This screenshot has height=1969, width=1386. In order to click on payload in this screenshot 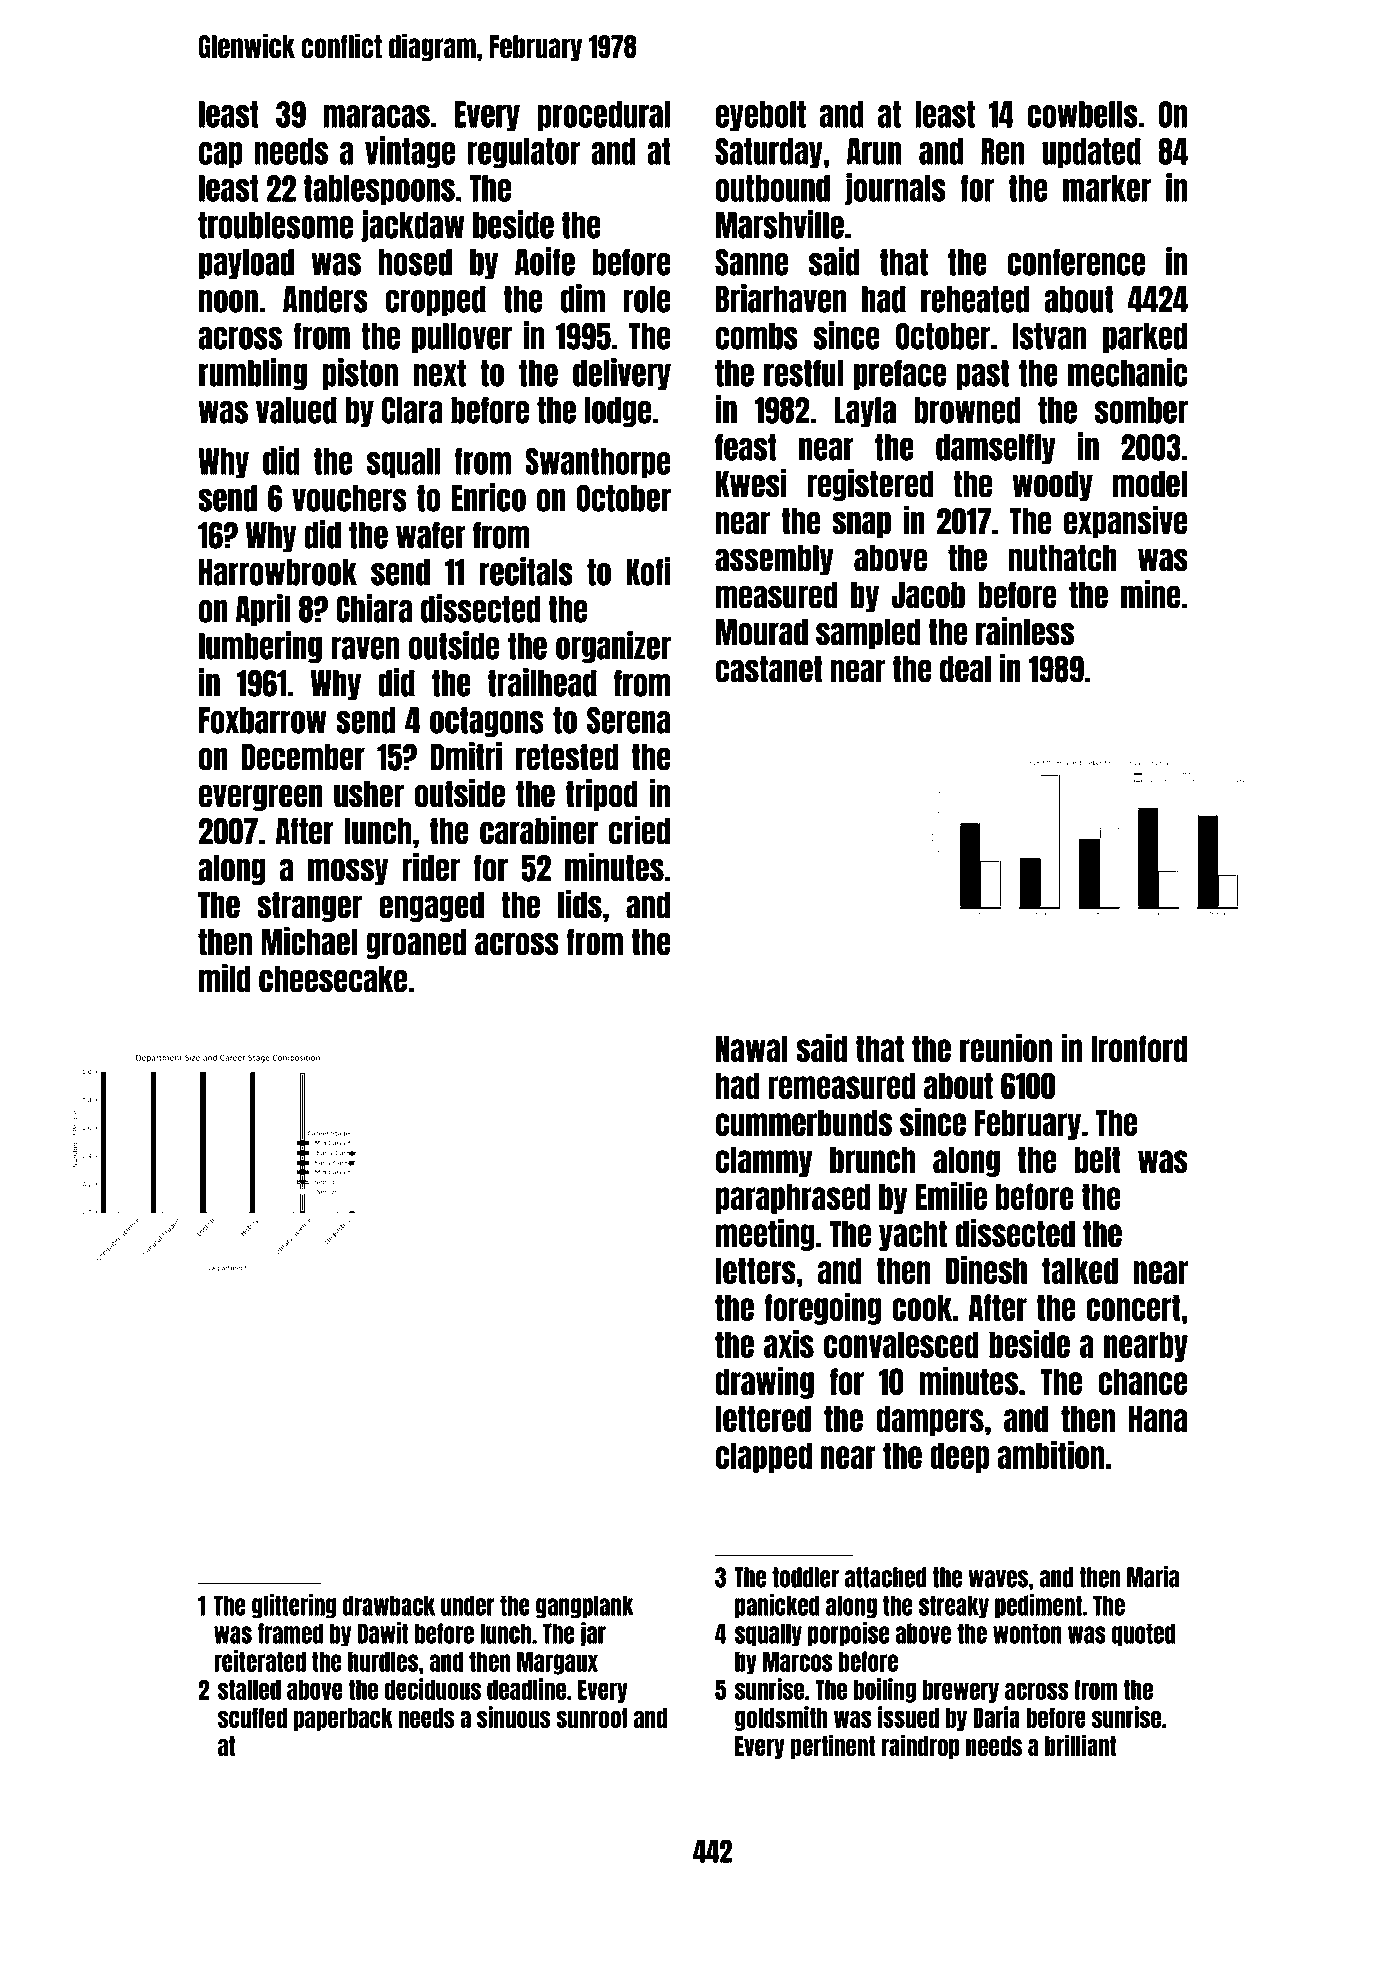, I will do `click(246, 264)`.
